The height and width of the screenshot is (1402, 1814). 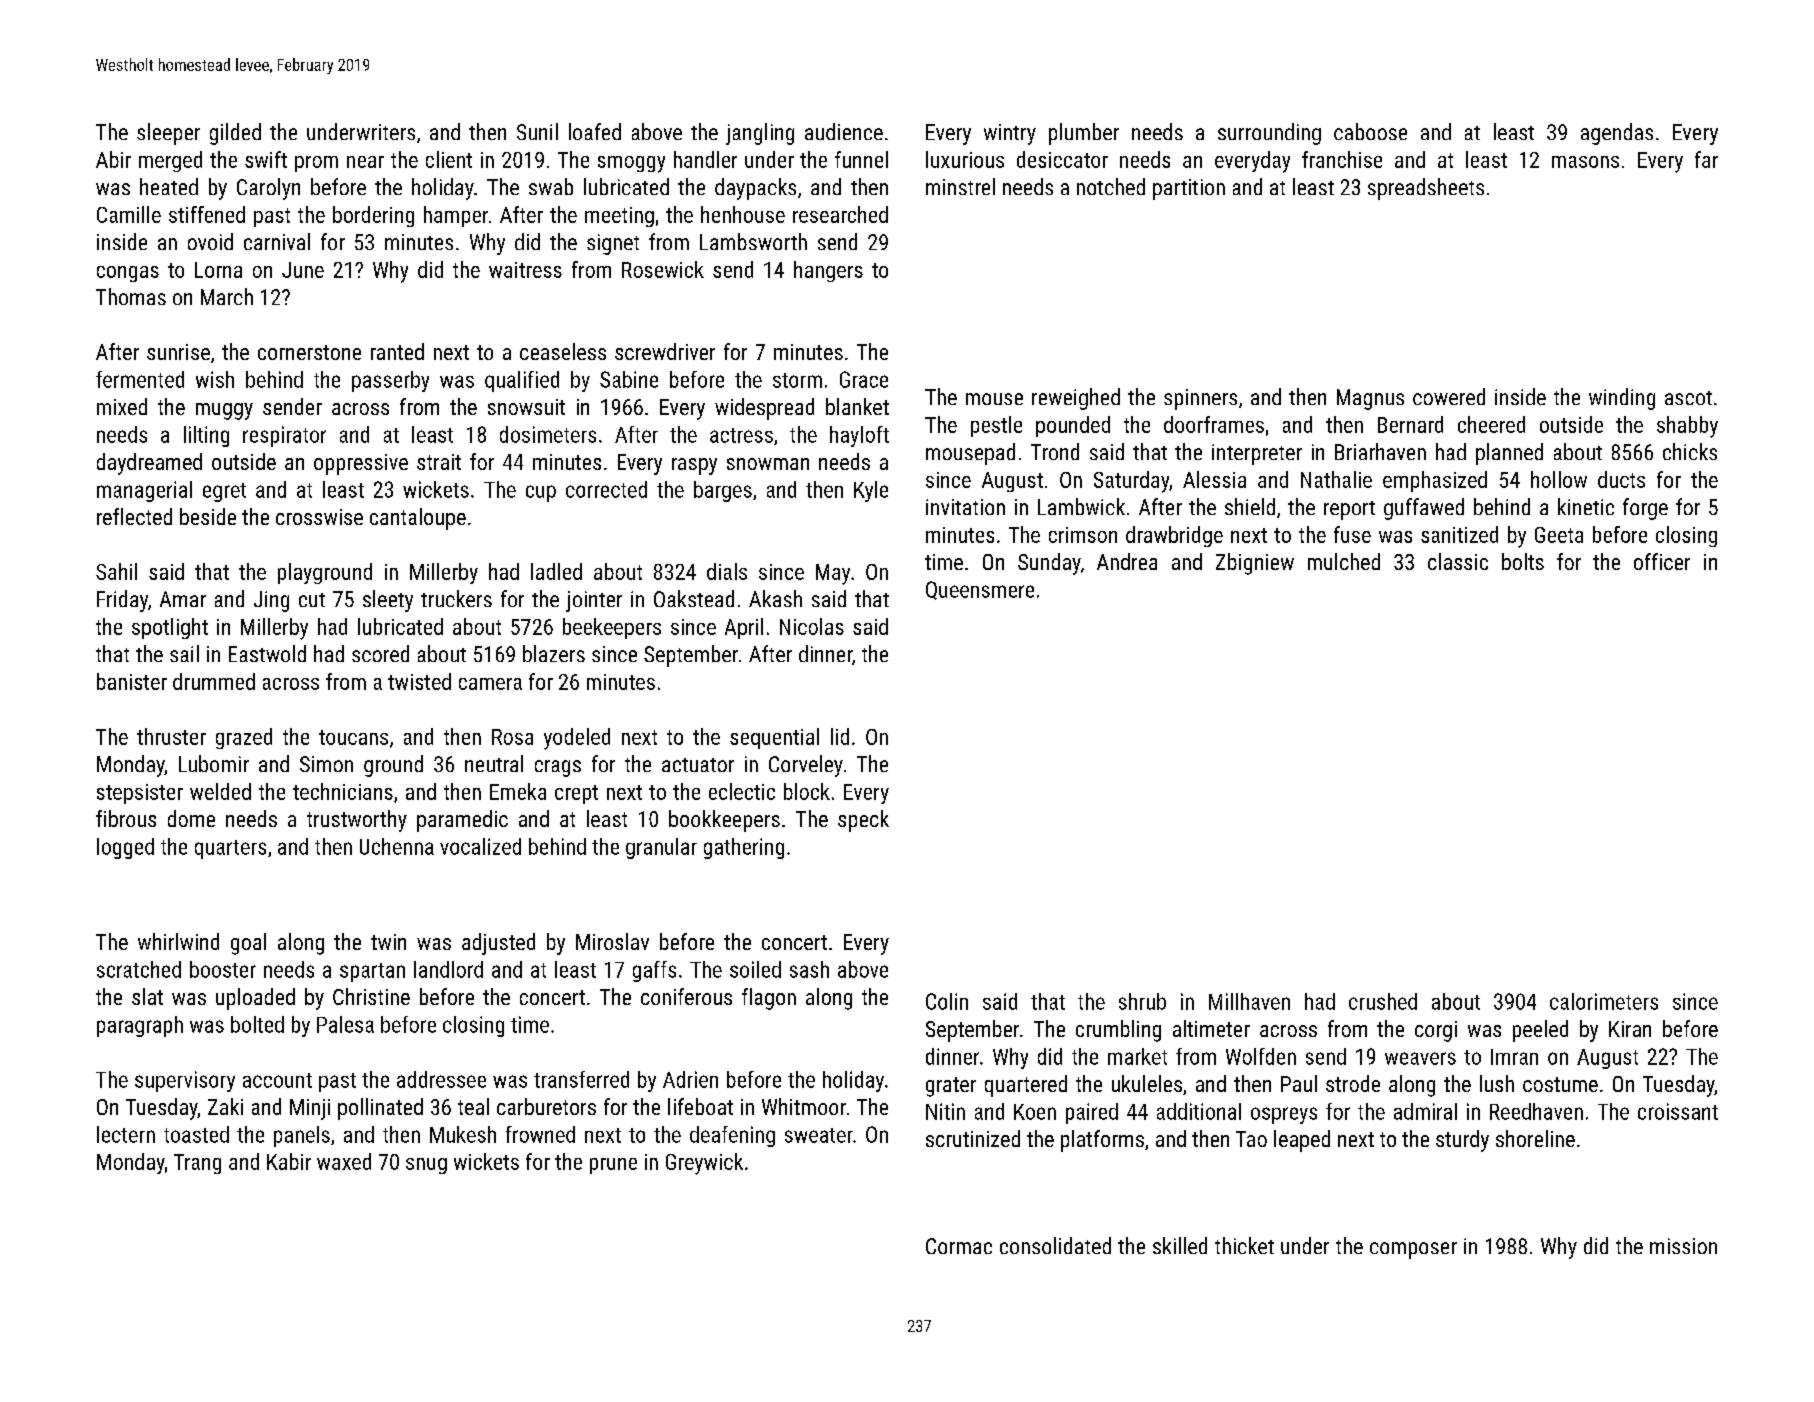 What do you see at coordinates (512, 737) in the screenshot?
I see `Rosa` at bounding box center [512, 737].
